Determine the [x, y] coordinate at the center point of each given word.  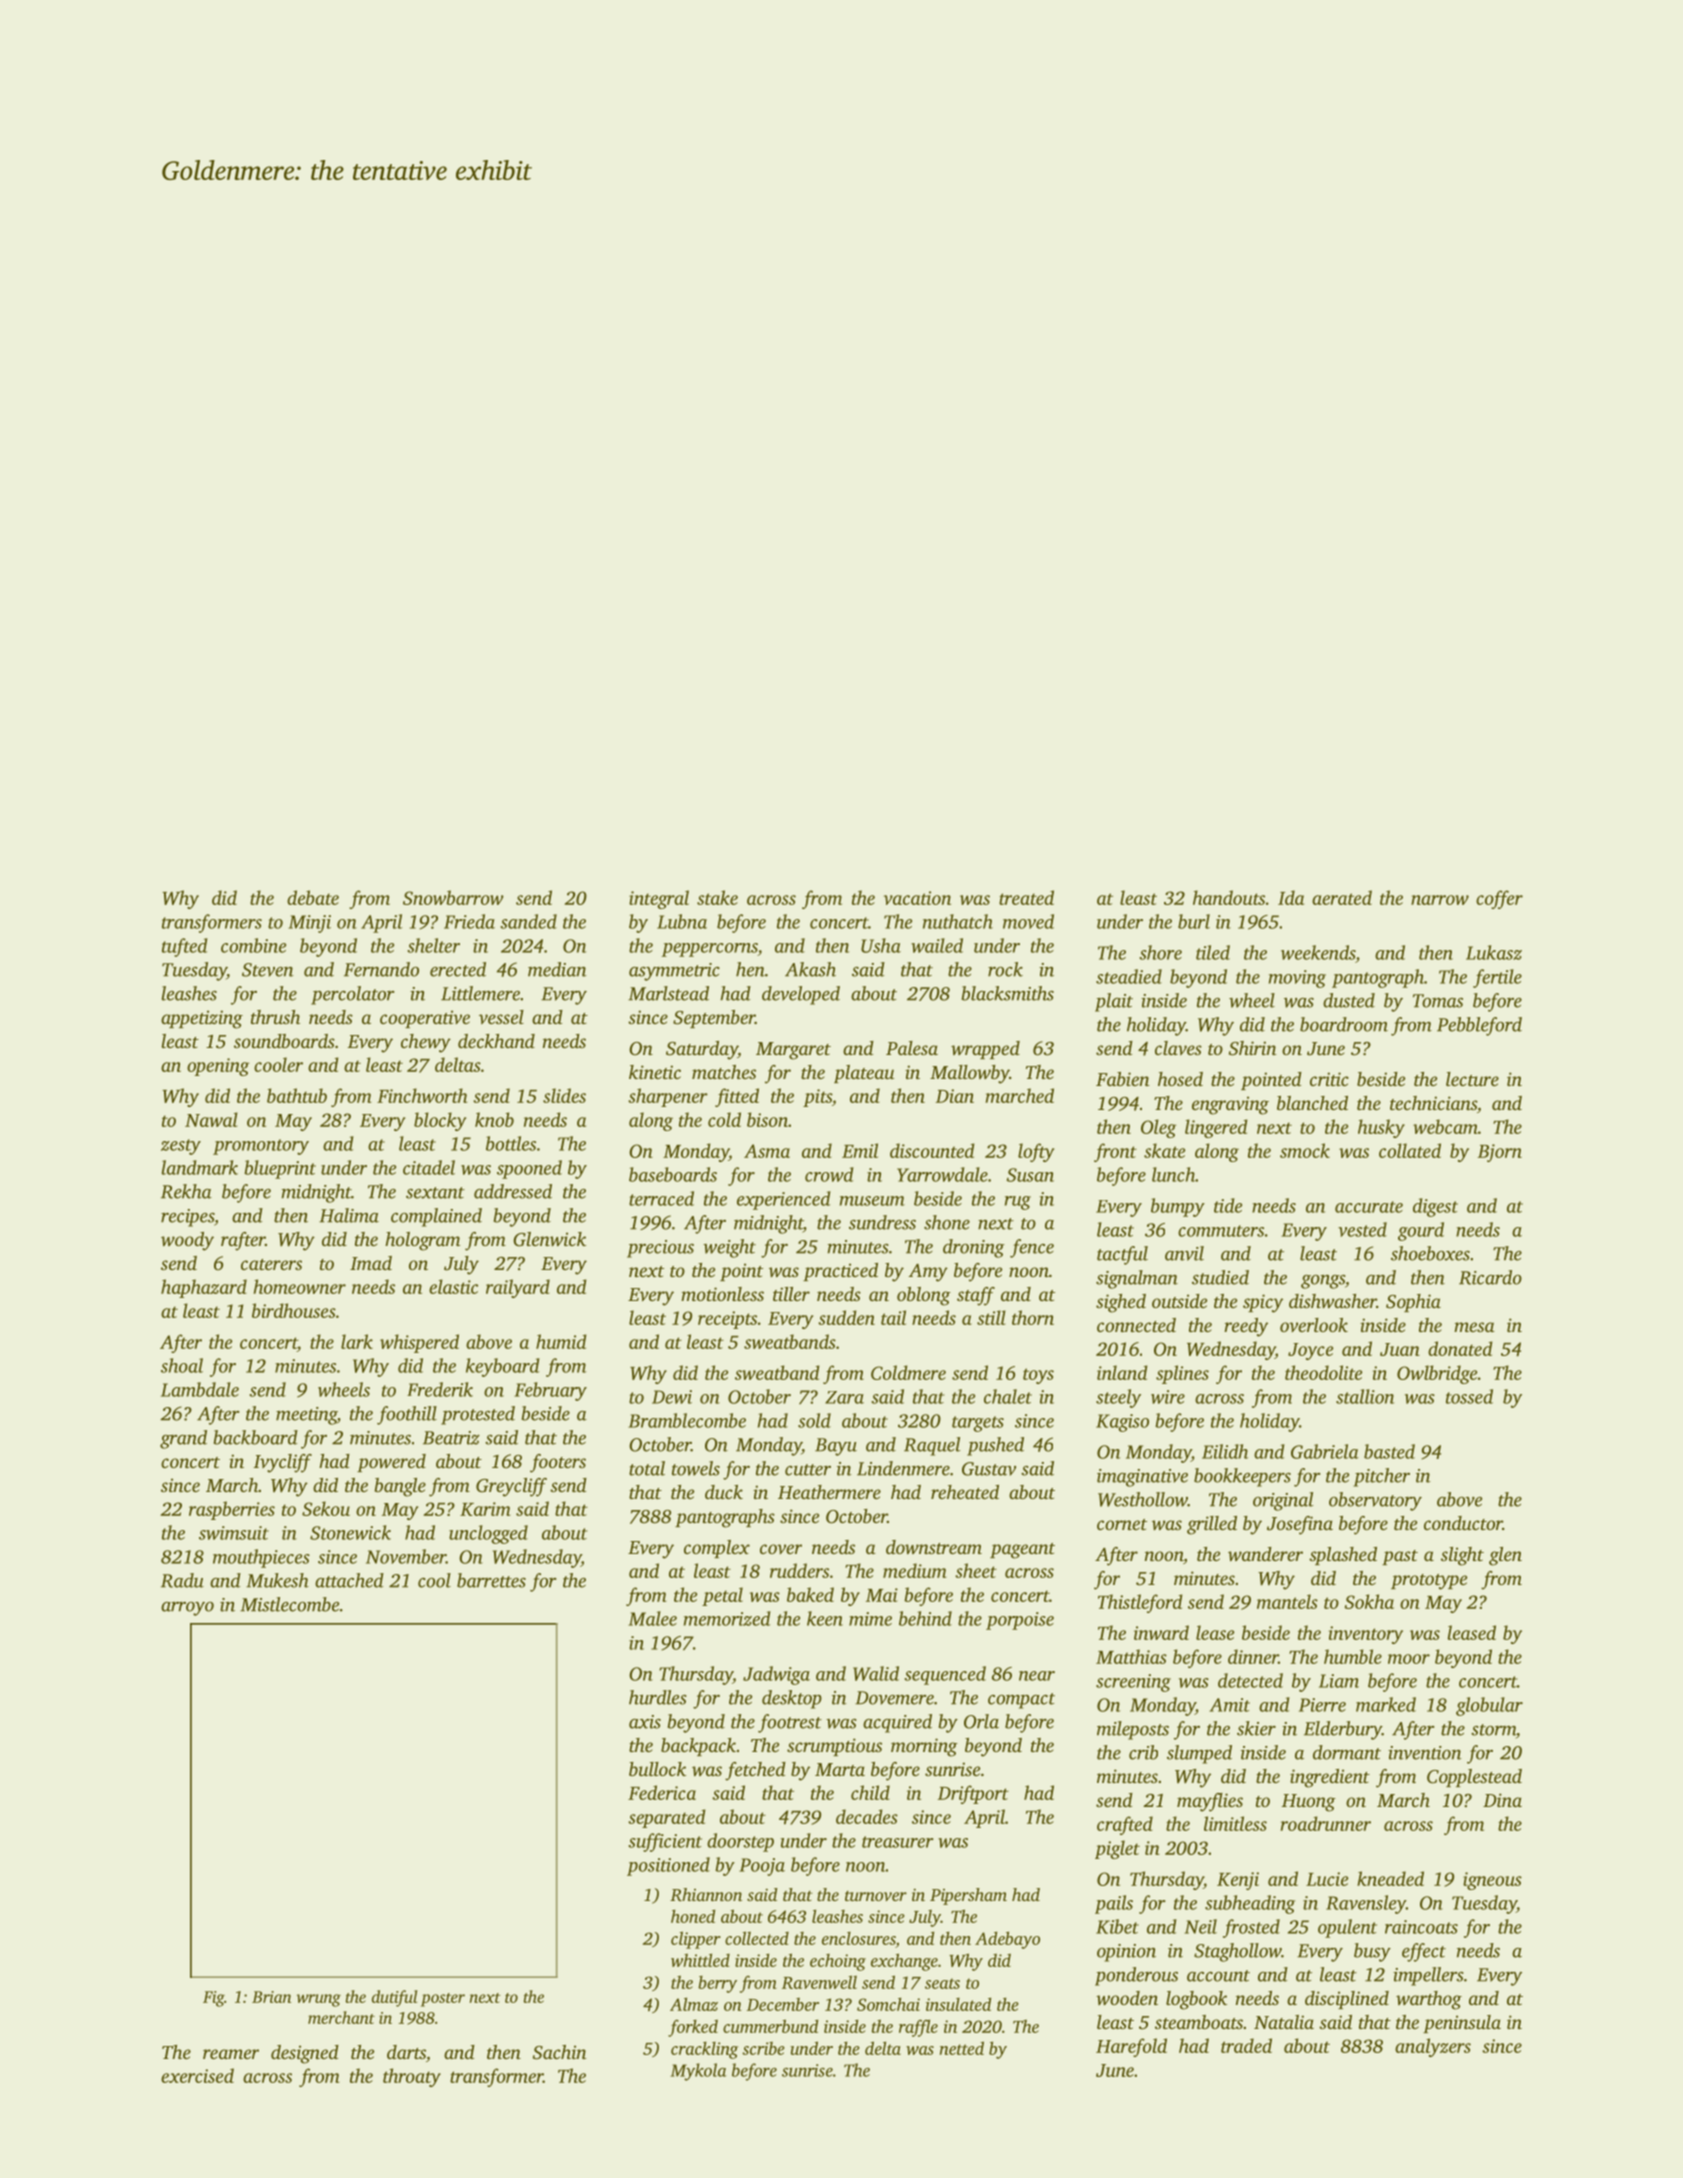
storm [1493, 1730]
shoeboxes [1430, 1253]
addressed [513, 1191]
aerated [1342, 897]
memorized [727, 1618]
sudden [846, 1317]
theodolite [1323, 1372]
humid [561, 1341]
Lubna [682, 921]
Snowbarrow [453, 897]
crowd [829, 1174]
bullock [657, 1769]
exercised [197, 2075]
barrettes [491, 1580]
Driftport [973, 1794]
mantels [1287, 1601]
